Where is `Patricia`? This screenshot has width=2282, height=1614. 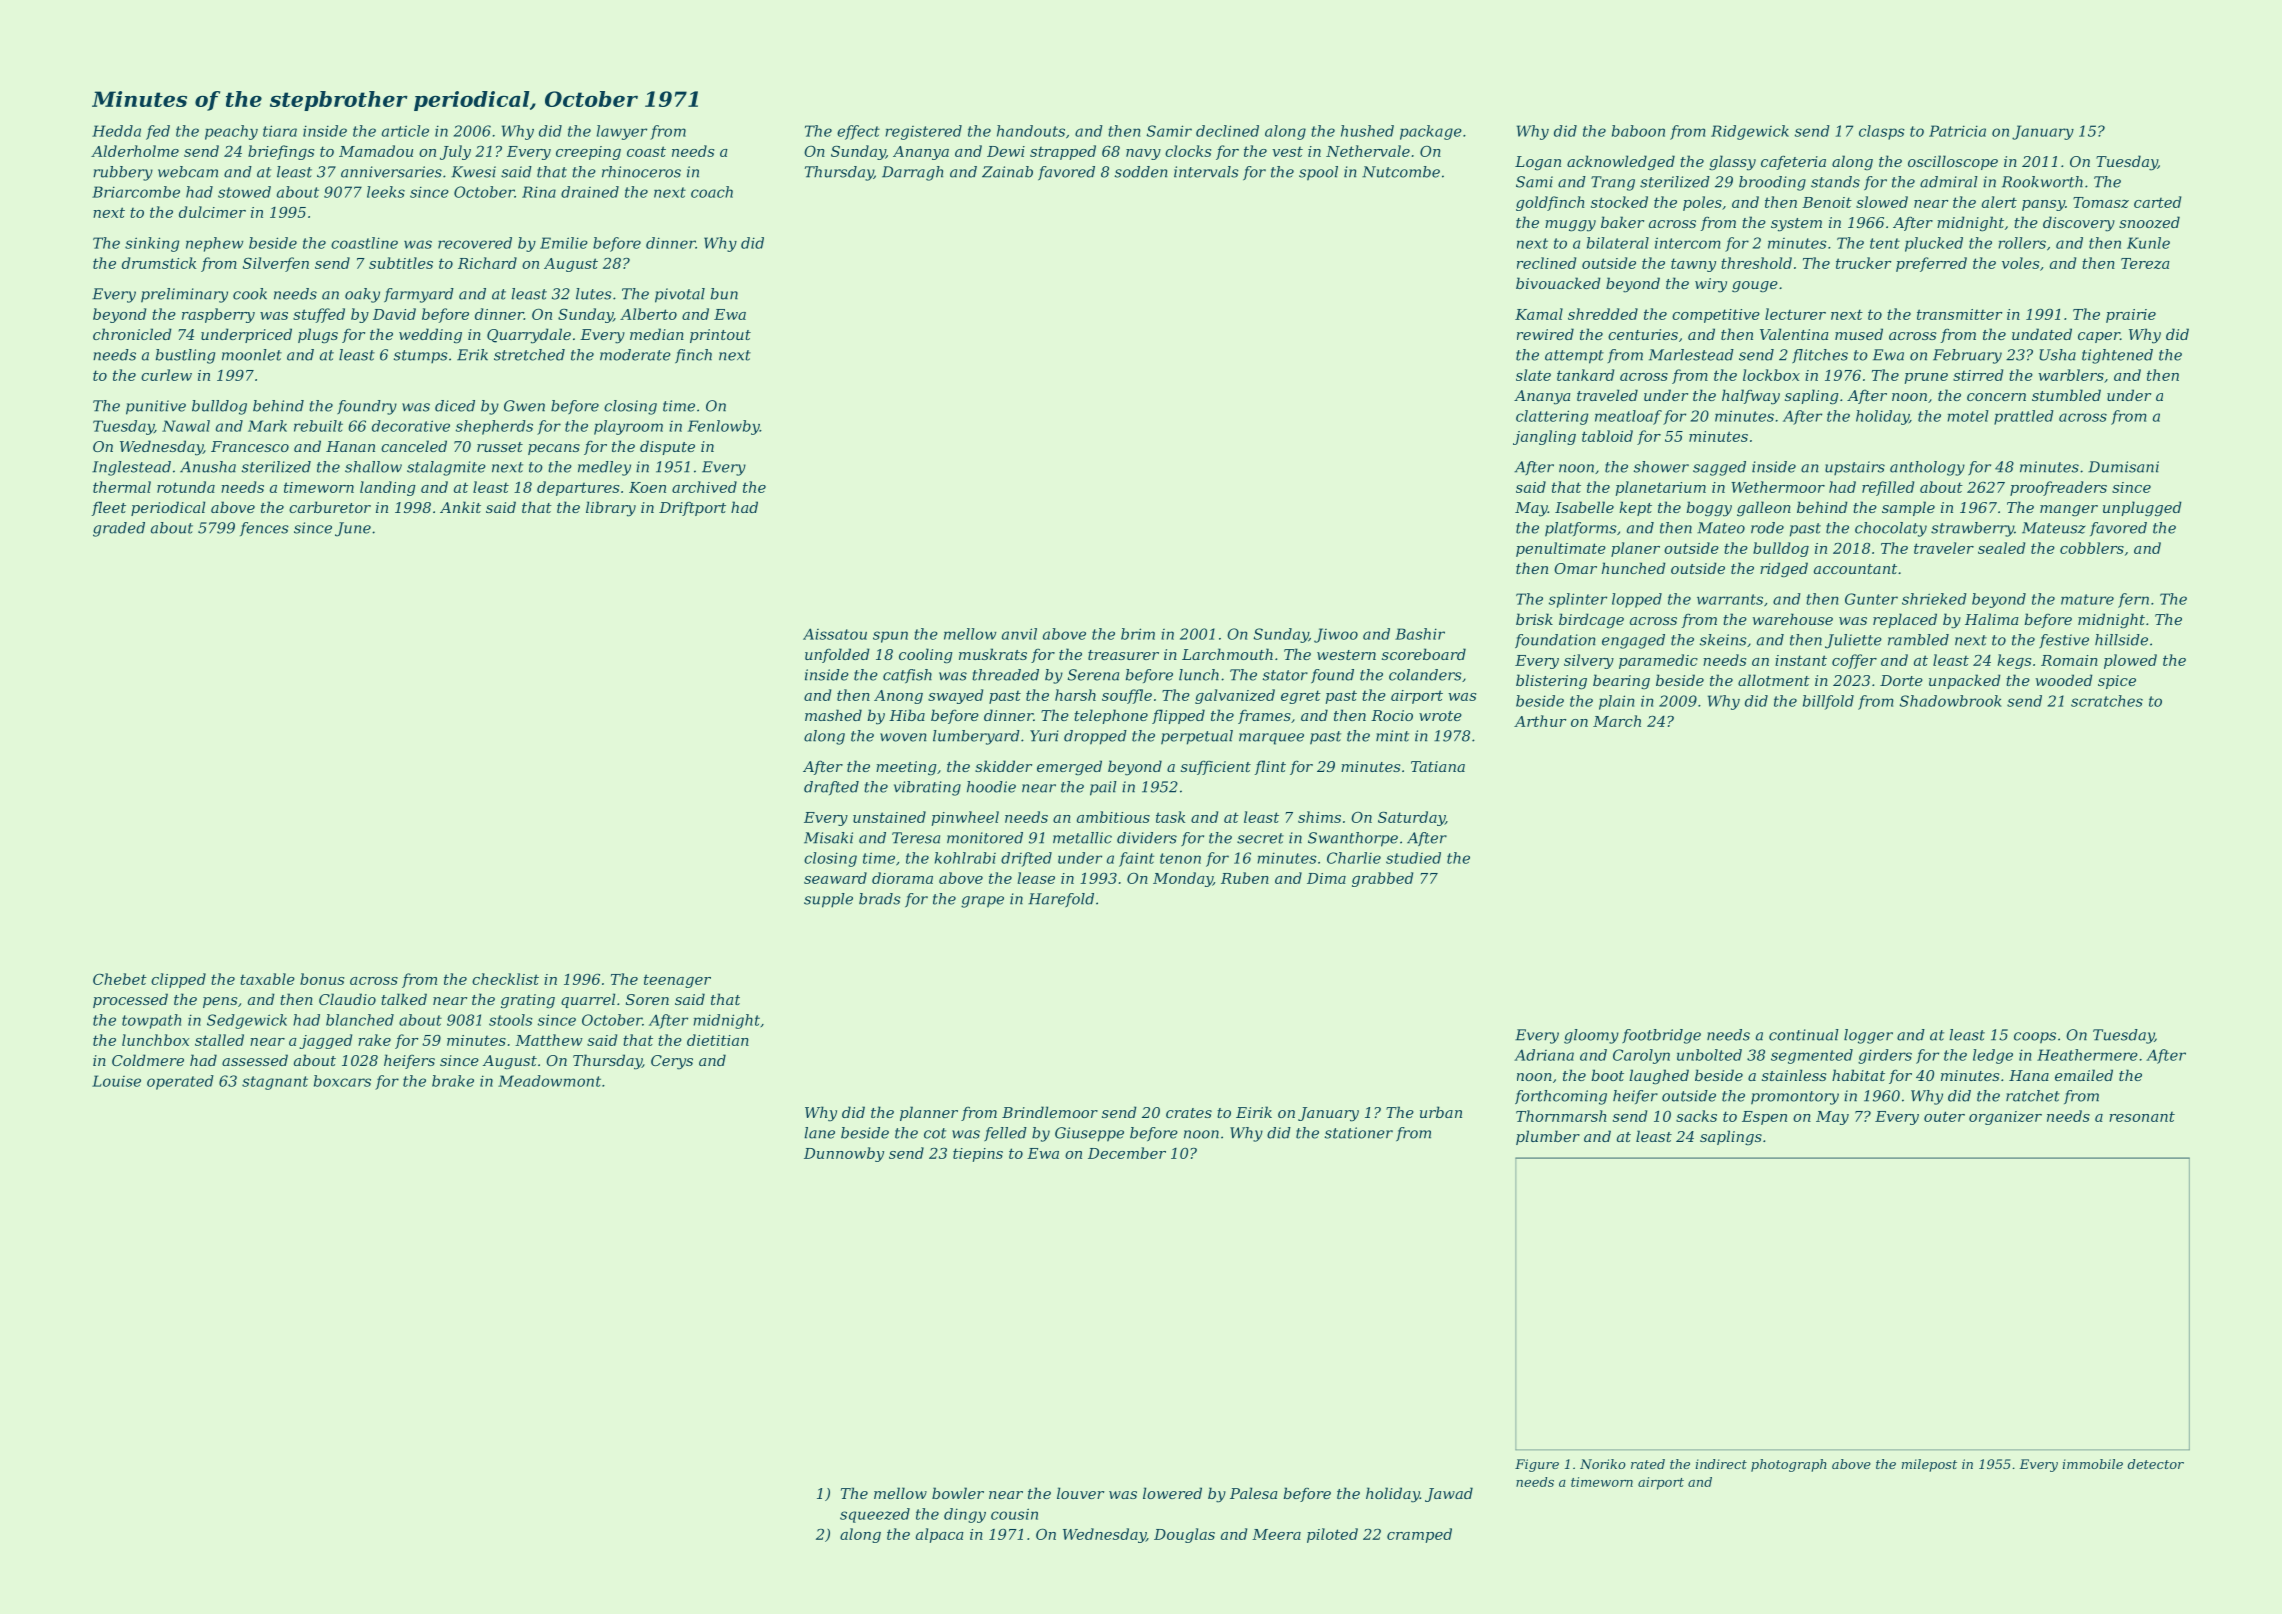 Patricia is located at coordinates (1957, 131).
